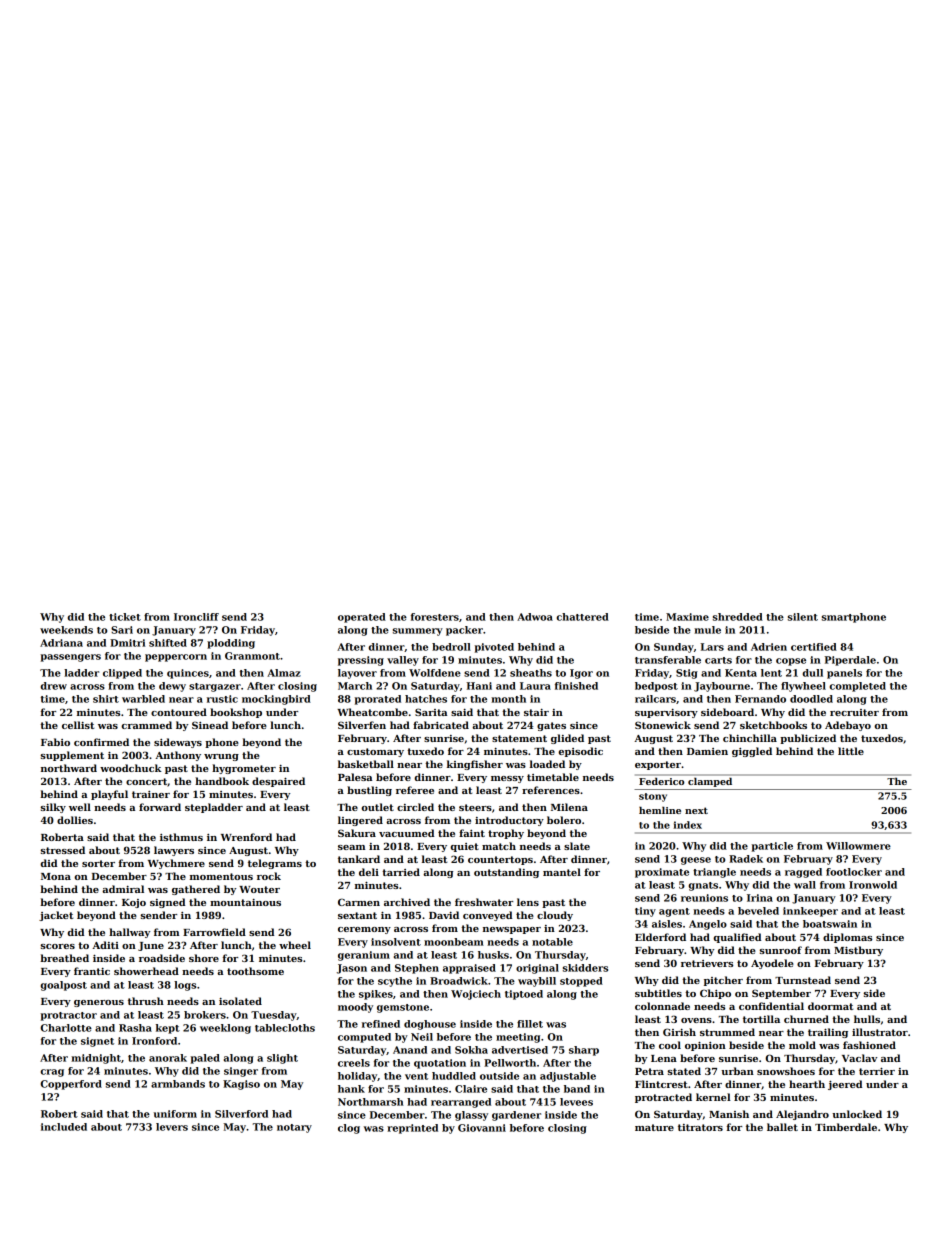  I want to click on Willowmere, so click(858, 846).
